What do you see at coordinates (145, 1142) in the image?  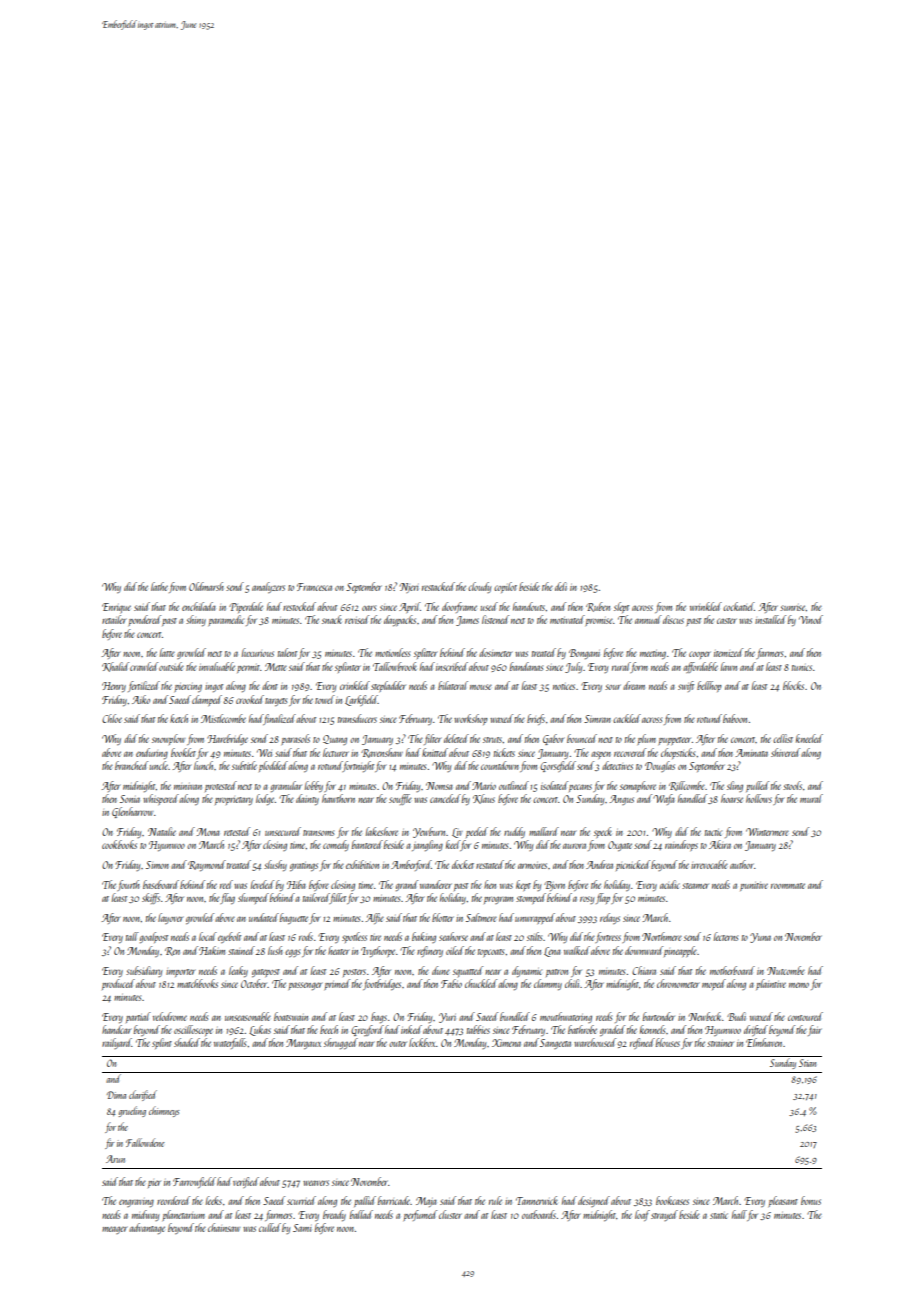 I see `Fallowdene` at bounding box center [145, 1142].
